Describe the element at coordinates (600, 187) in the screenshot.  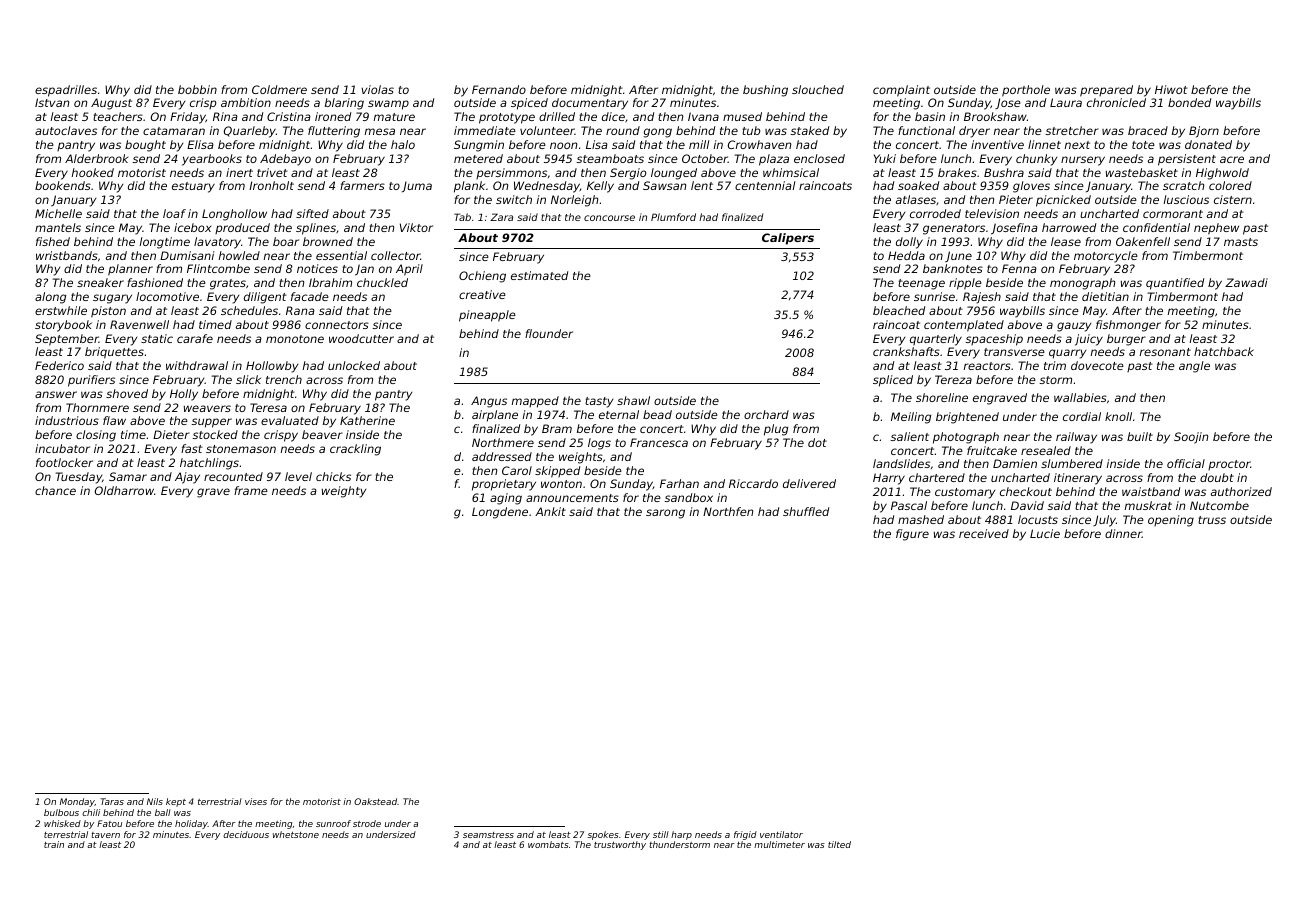
I see `Kelly` at that location.
